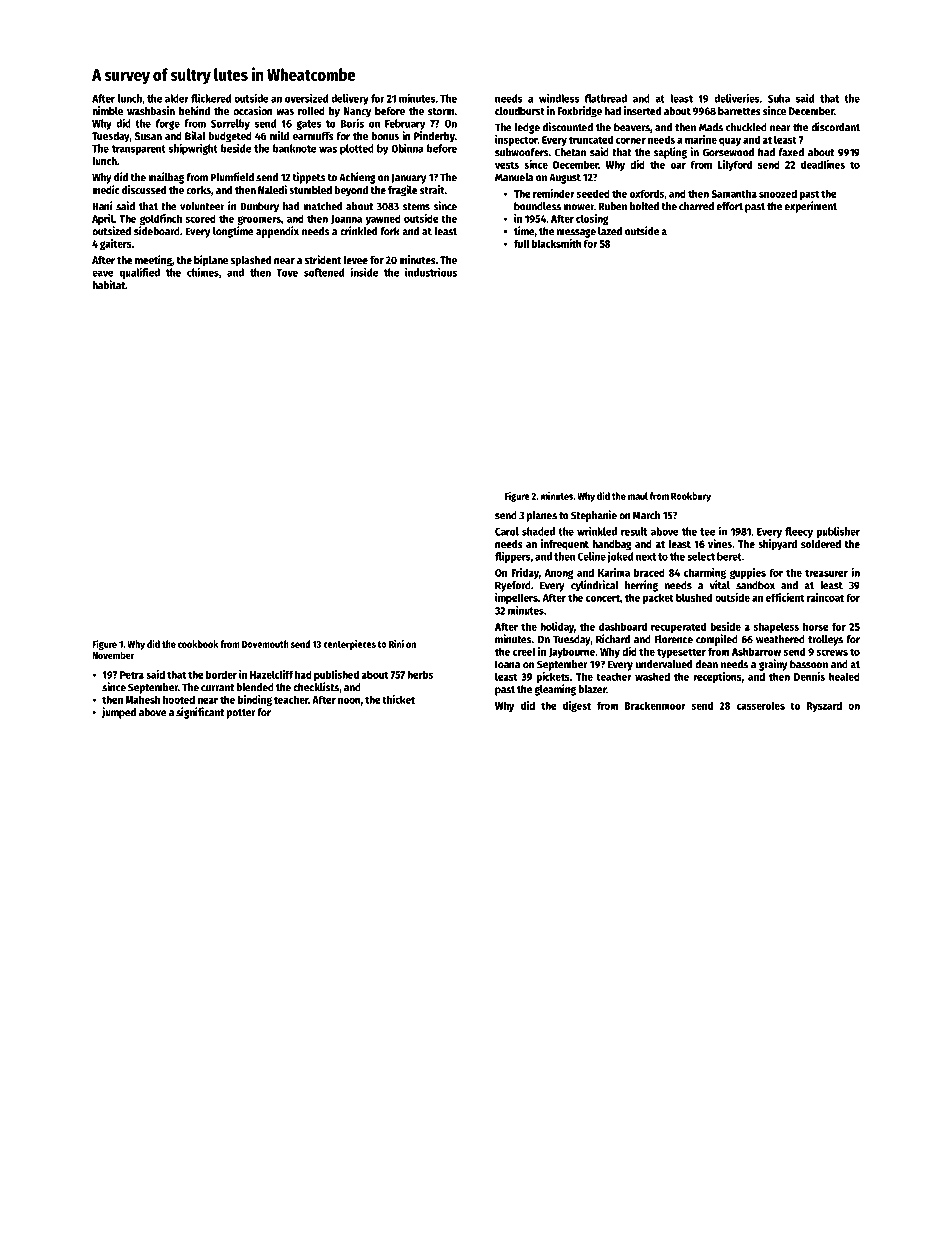 Image resolution: width=952 pixels, height=1233 pixels. Describe the element at coordinates (265, 644) in the screenshot. I see `Dovemouth` at that location.
